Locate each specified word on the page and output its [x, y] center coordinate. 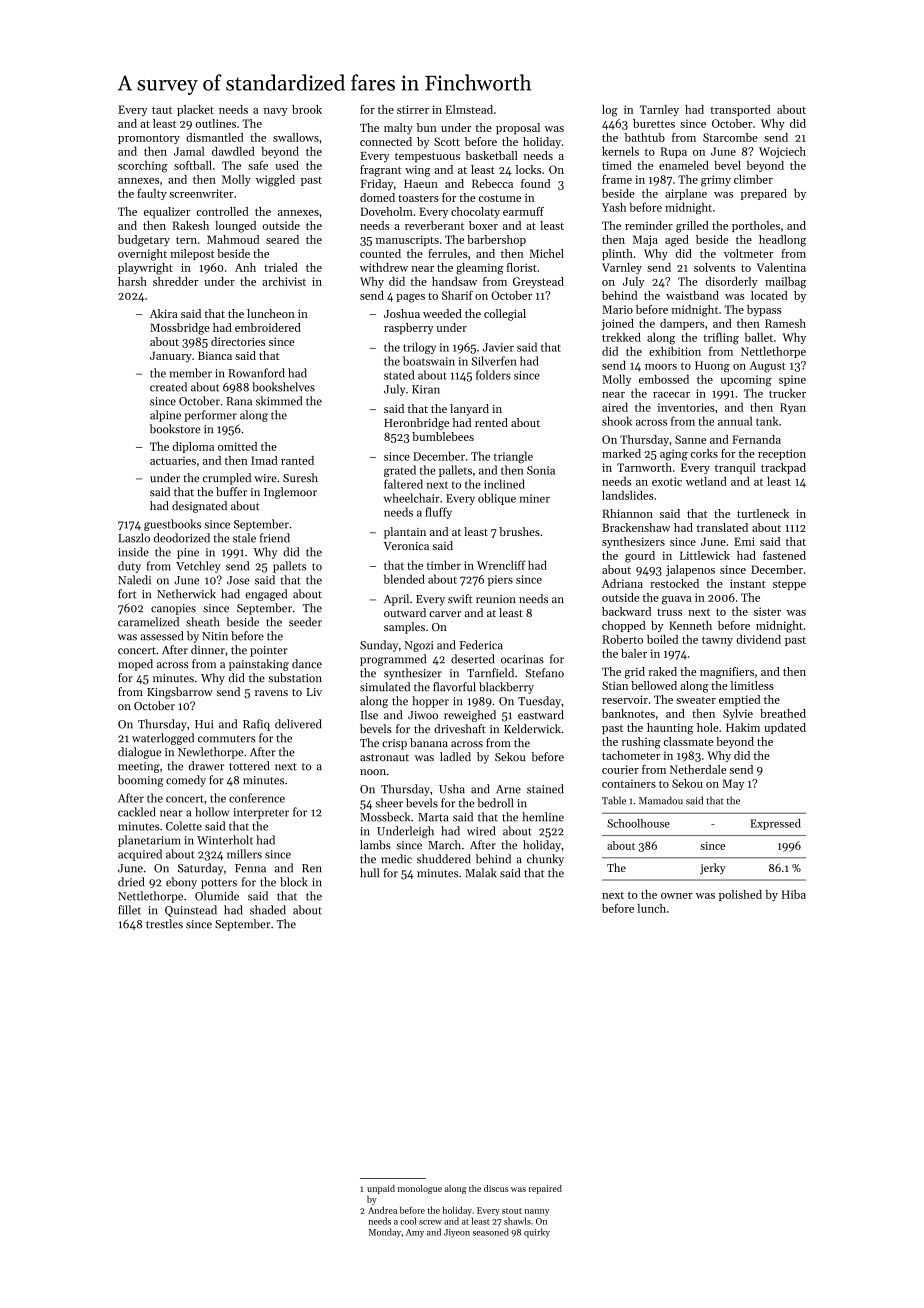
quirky [537, 1233]
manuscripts [407, 240]
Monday [385, 1233]
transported [741, 110]
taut [162, 110]
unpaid [381, 1189]
